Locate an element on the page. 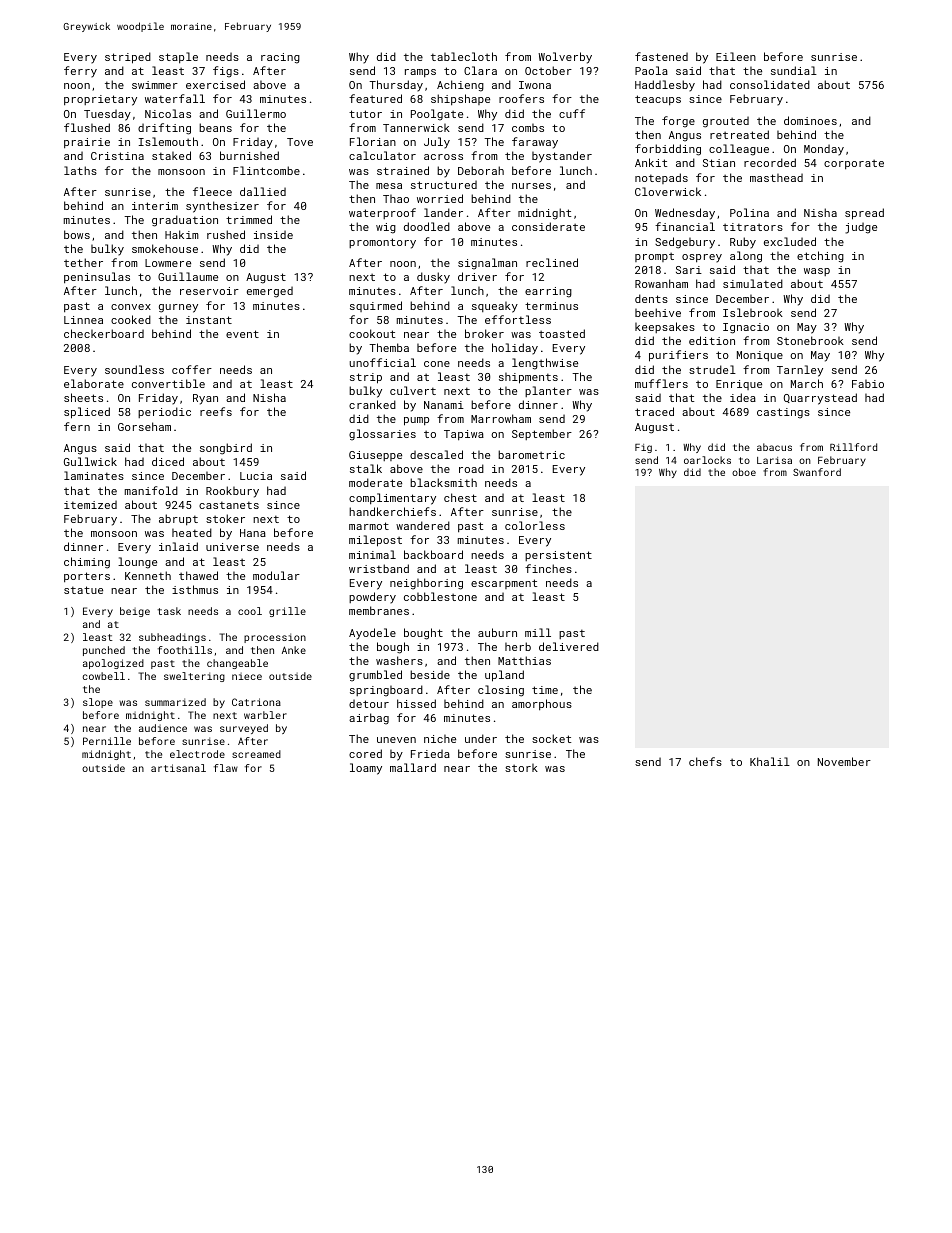 This page has width=952, height=1233. descaled is located at coordinates (436, 454).
